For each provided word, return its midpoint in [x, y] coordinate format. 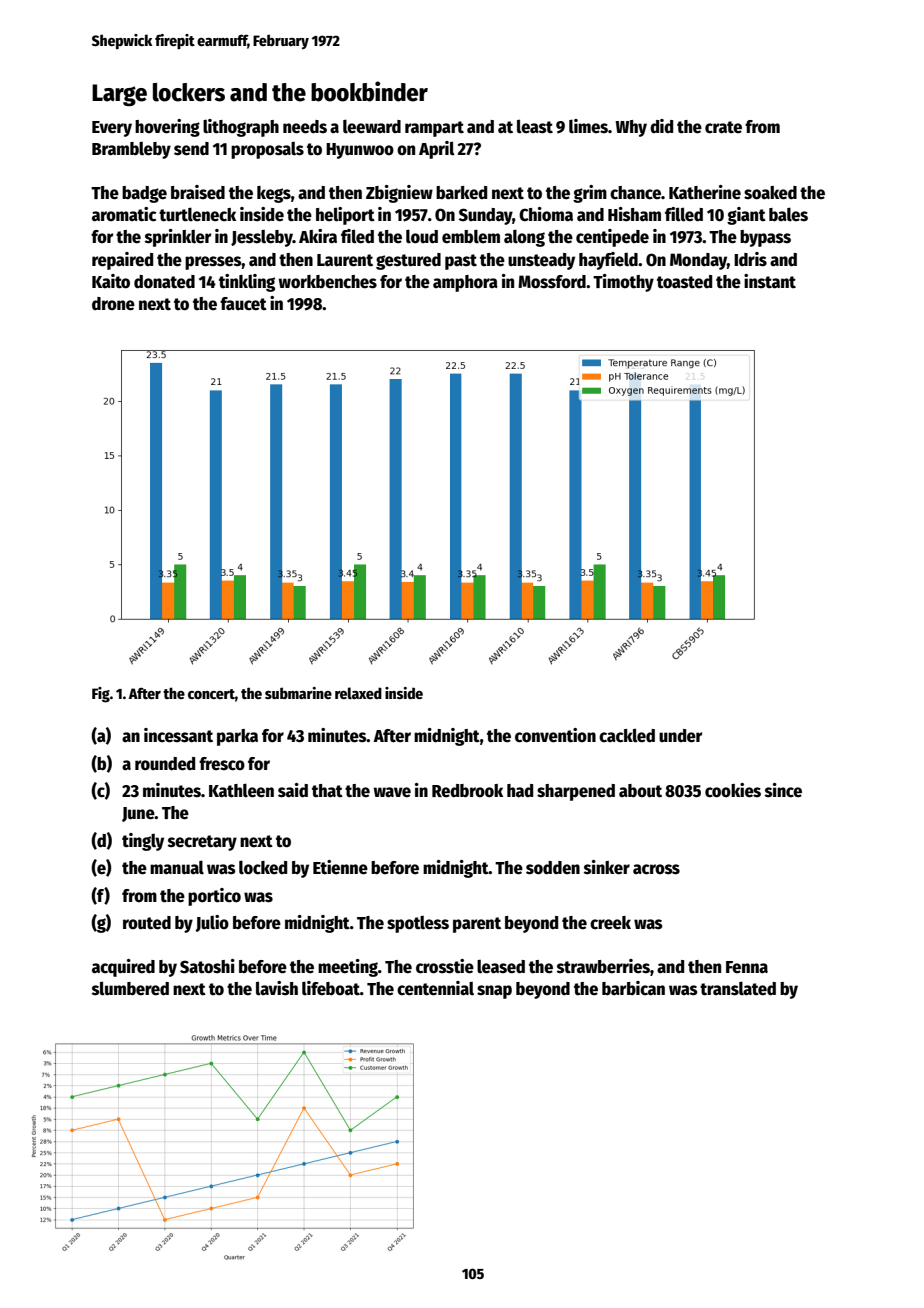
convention [555, 735]
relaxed [358, 693]
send [191, 149]
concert [211, 694]
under [680, 736]
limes [588, 126]
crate [723, 127]
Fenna [747, 967]
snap [494, 992]
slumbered [130, 988]
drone [113, 304]
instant [770, 281]
